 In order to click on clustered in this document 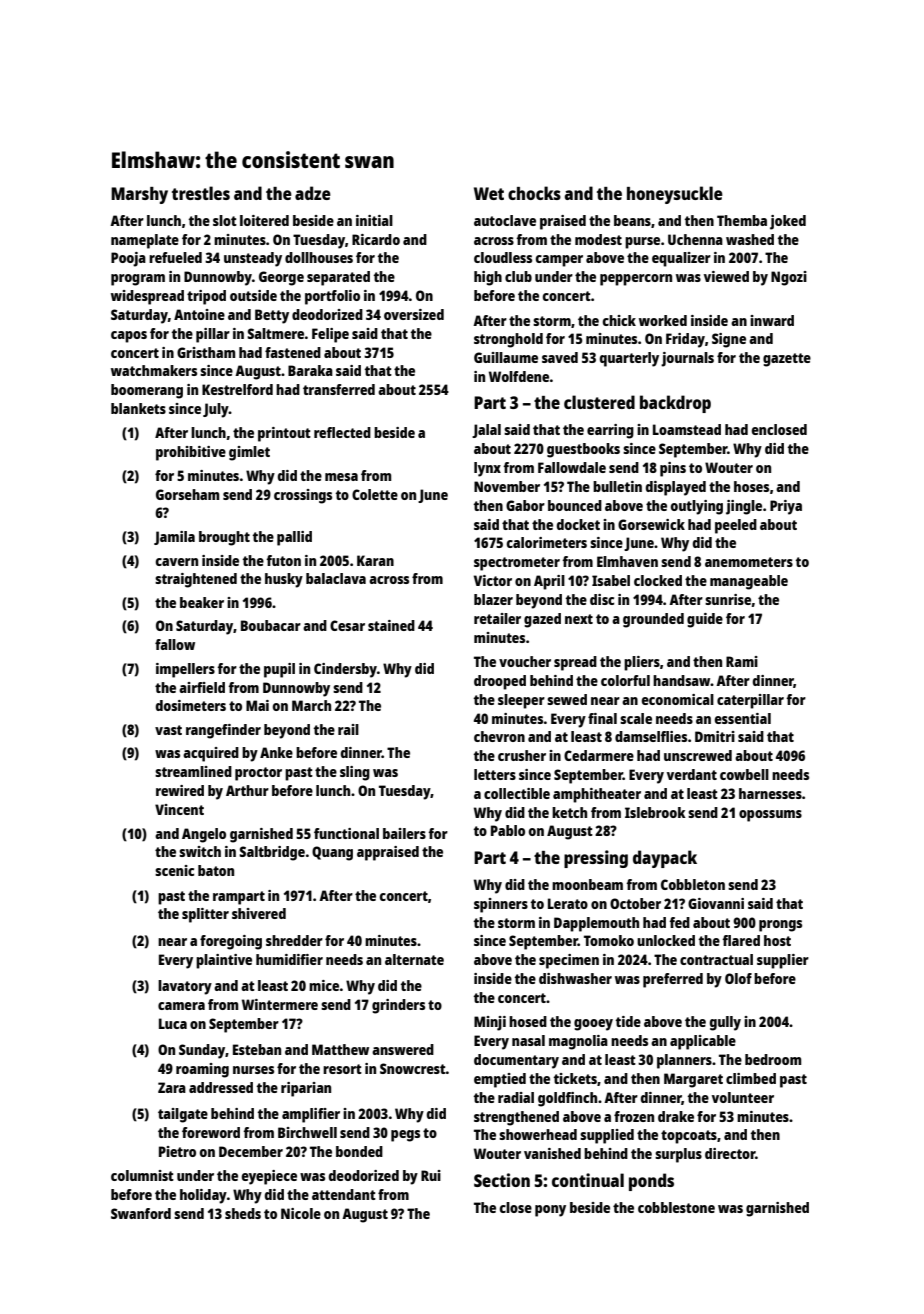, I will do `click(599, 402)`.
